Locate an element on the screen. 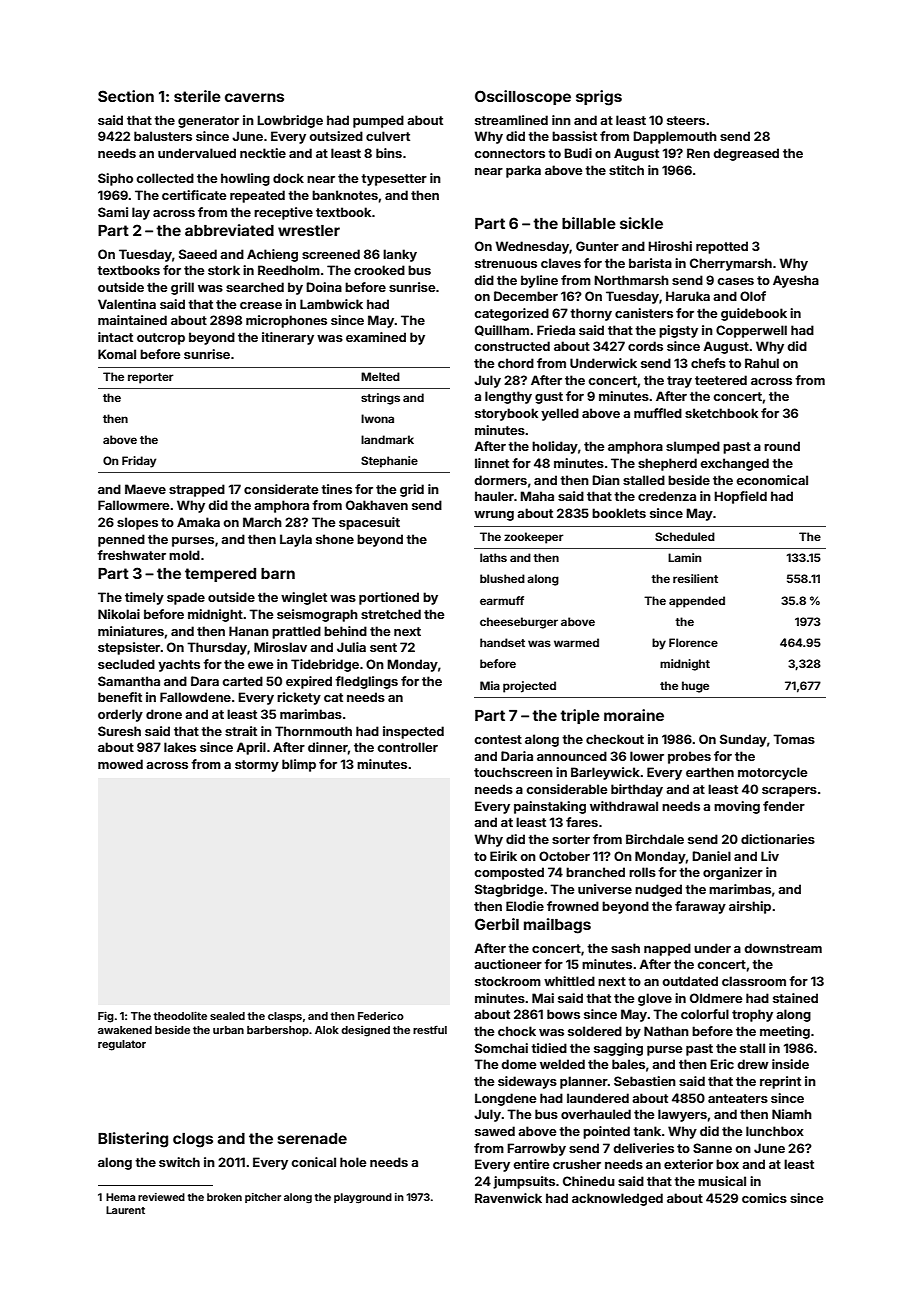 The width and height of the screenshot is (924, 1308). sterile is located at coordinates (197, 96).
